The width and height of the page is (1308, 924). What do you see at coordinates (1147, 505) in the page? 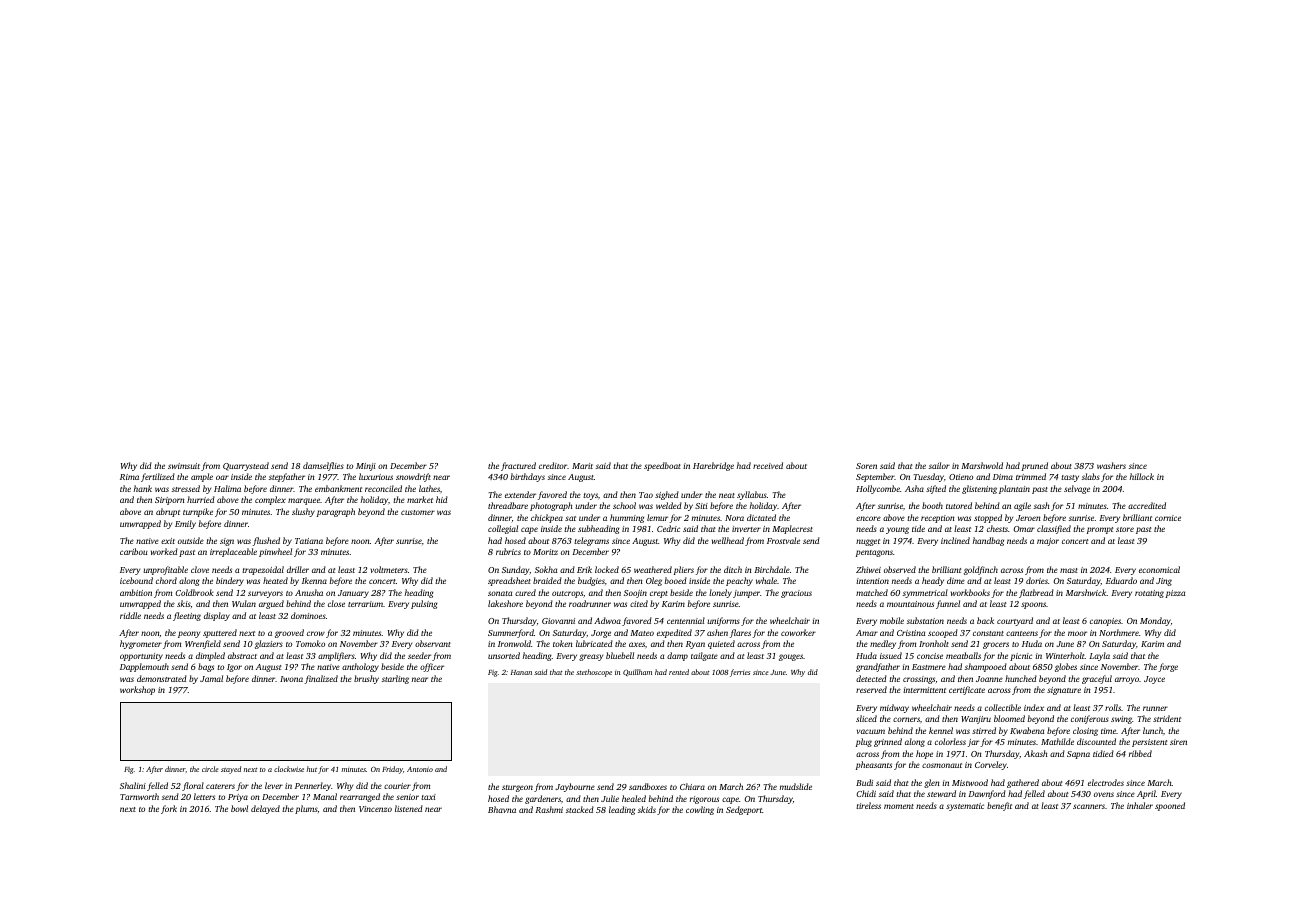
I see `accredited` at bounding box center [1147, 505].
